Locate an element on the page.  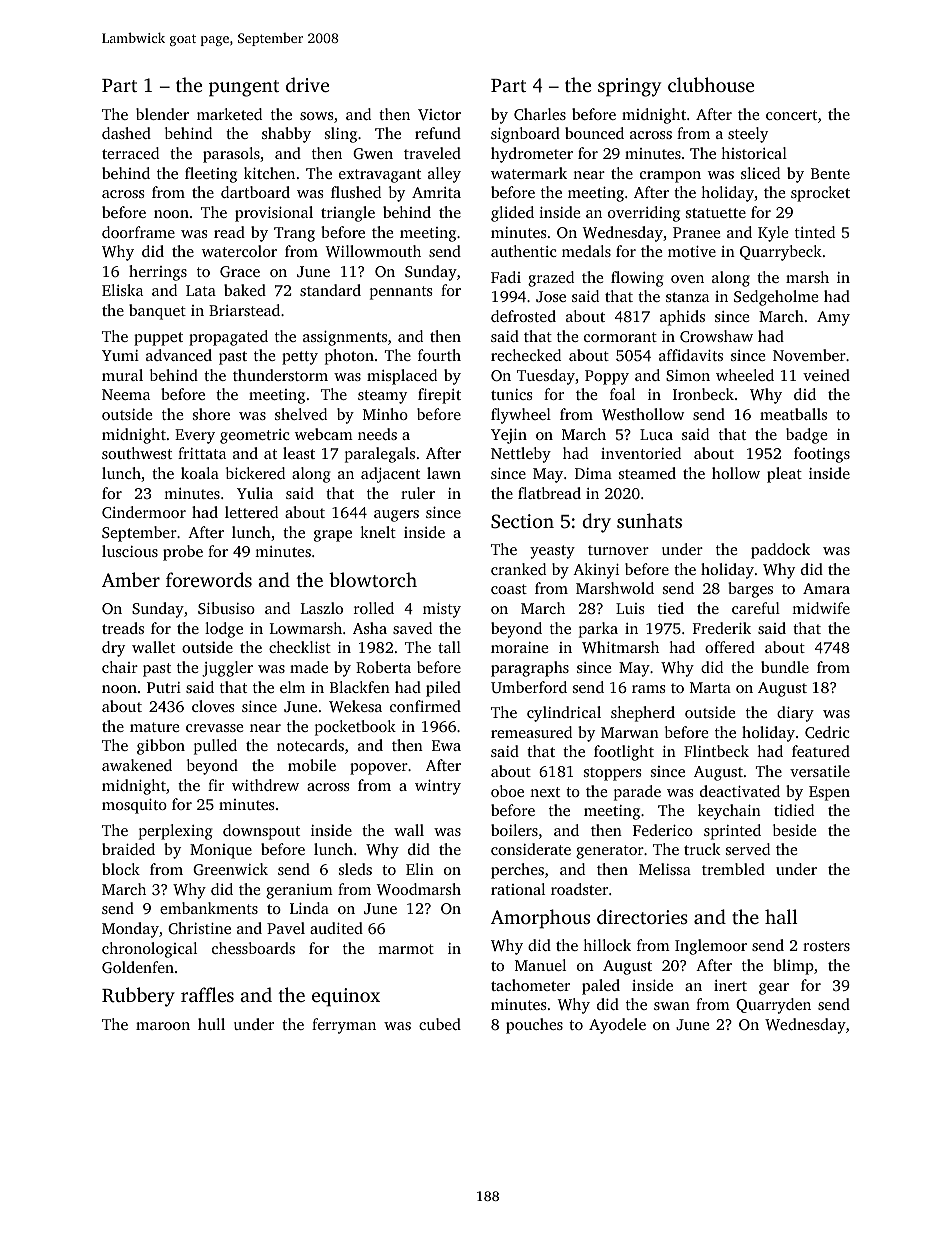
paddock is located at coordinates (780, 551).
